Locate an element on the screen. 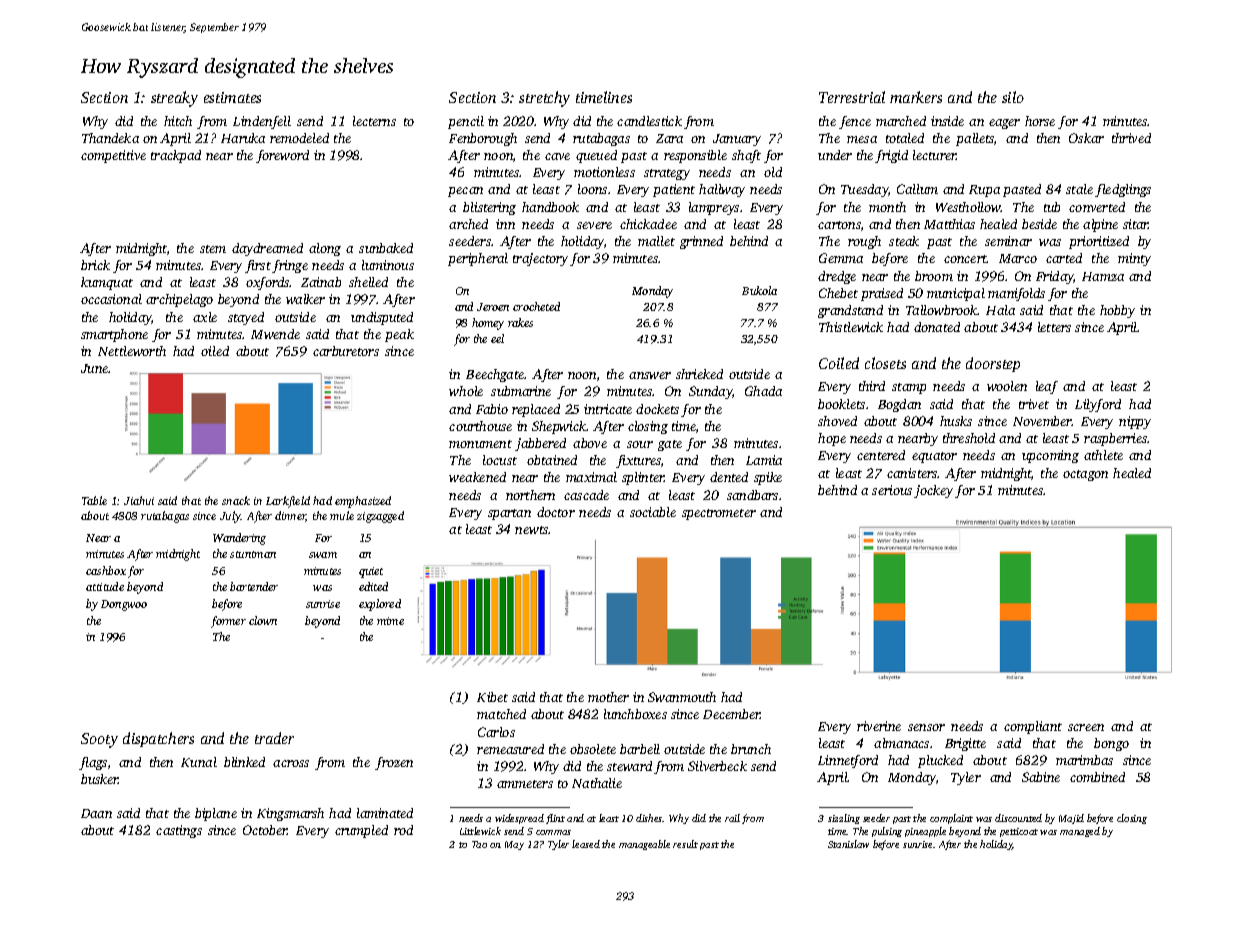 This screenshot has width=1233, height=952. letters is located at coordinates (1054, 327).
